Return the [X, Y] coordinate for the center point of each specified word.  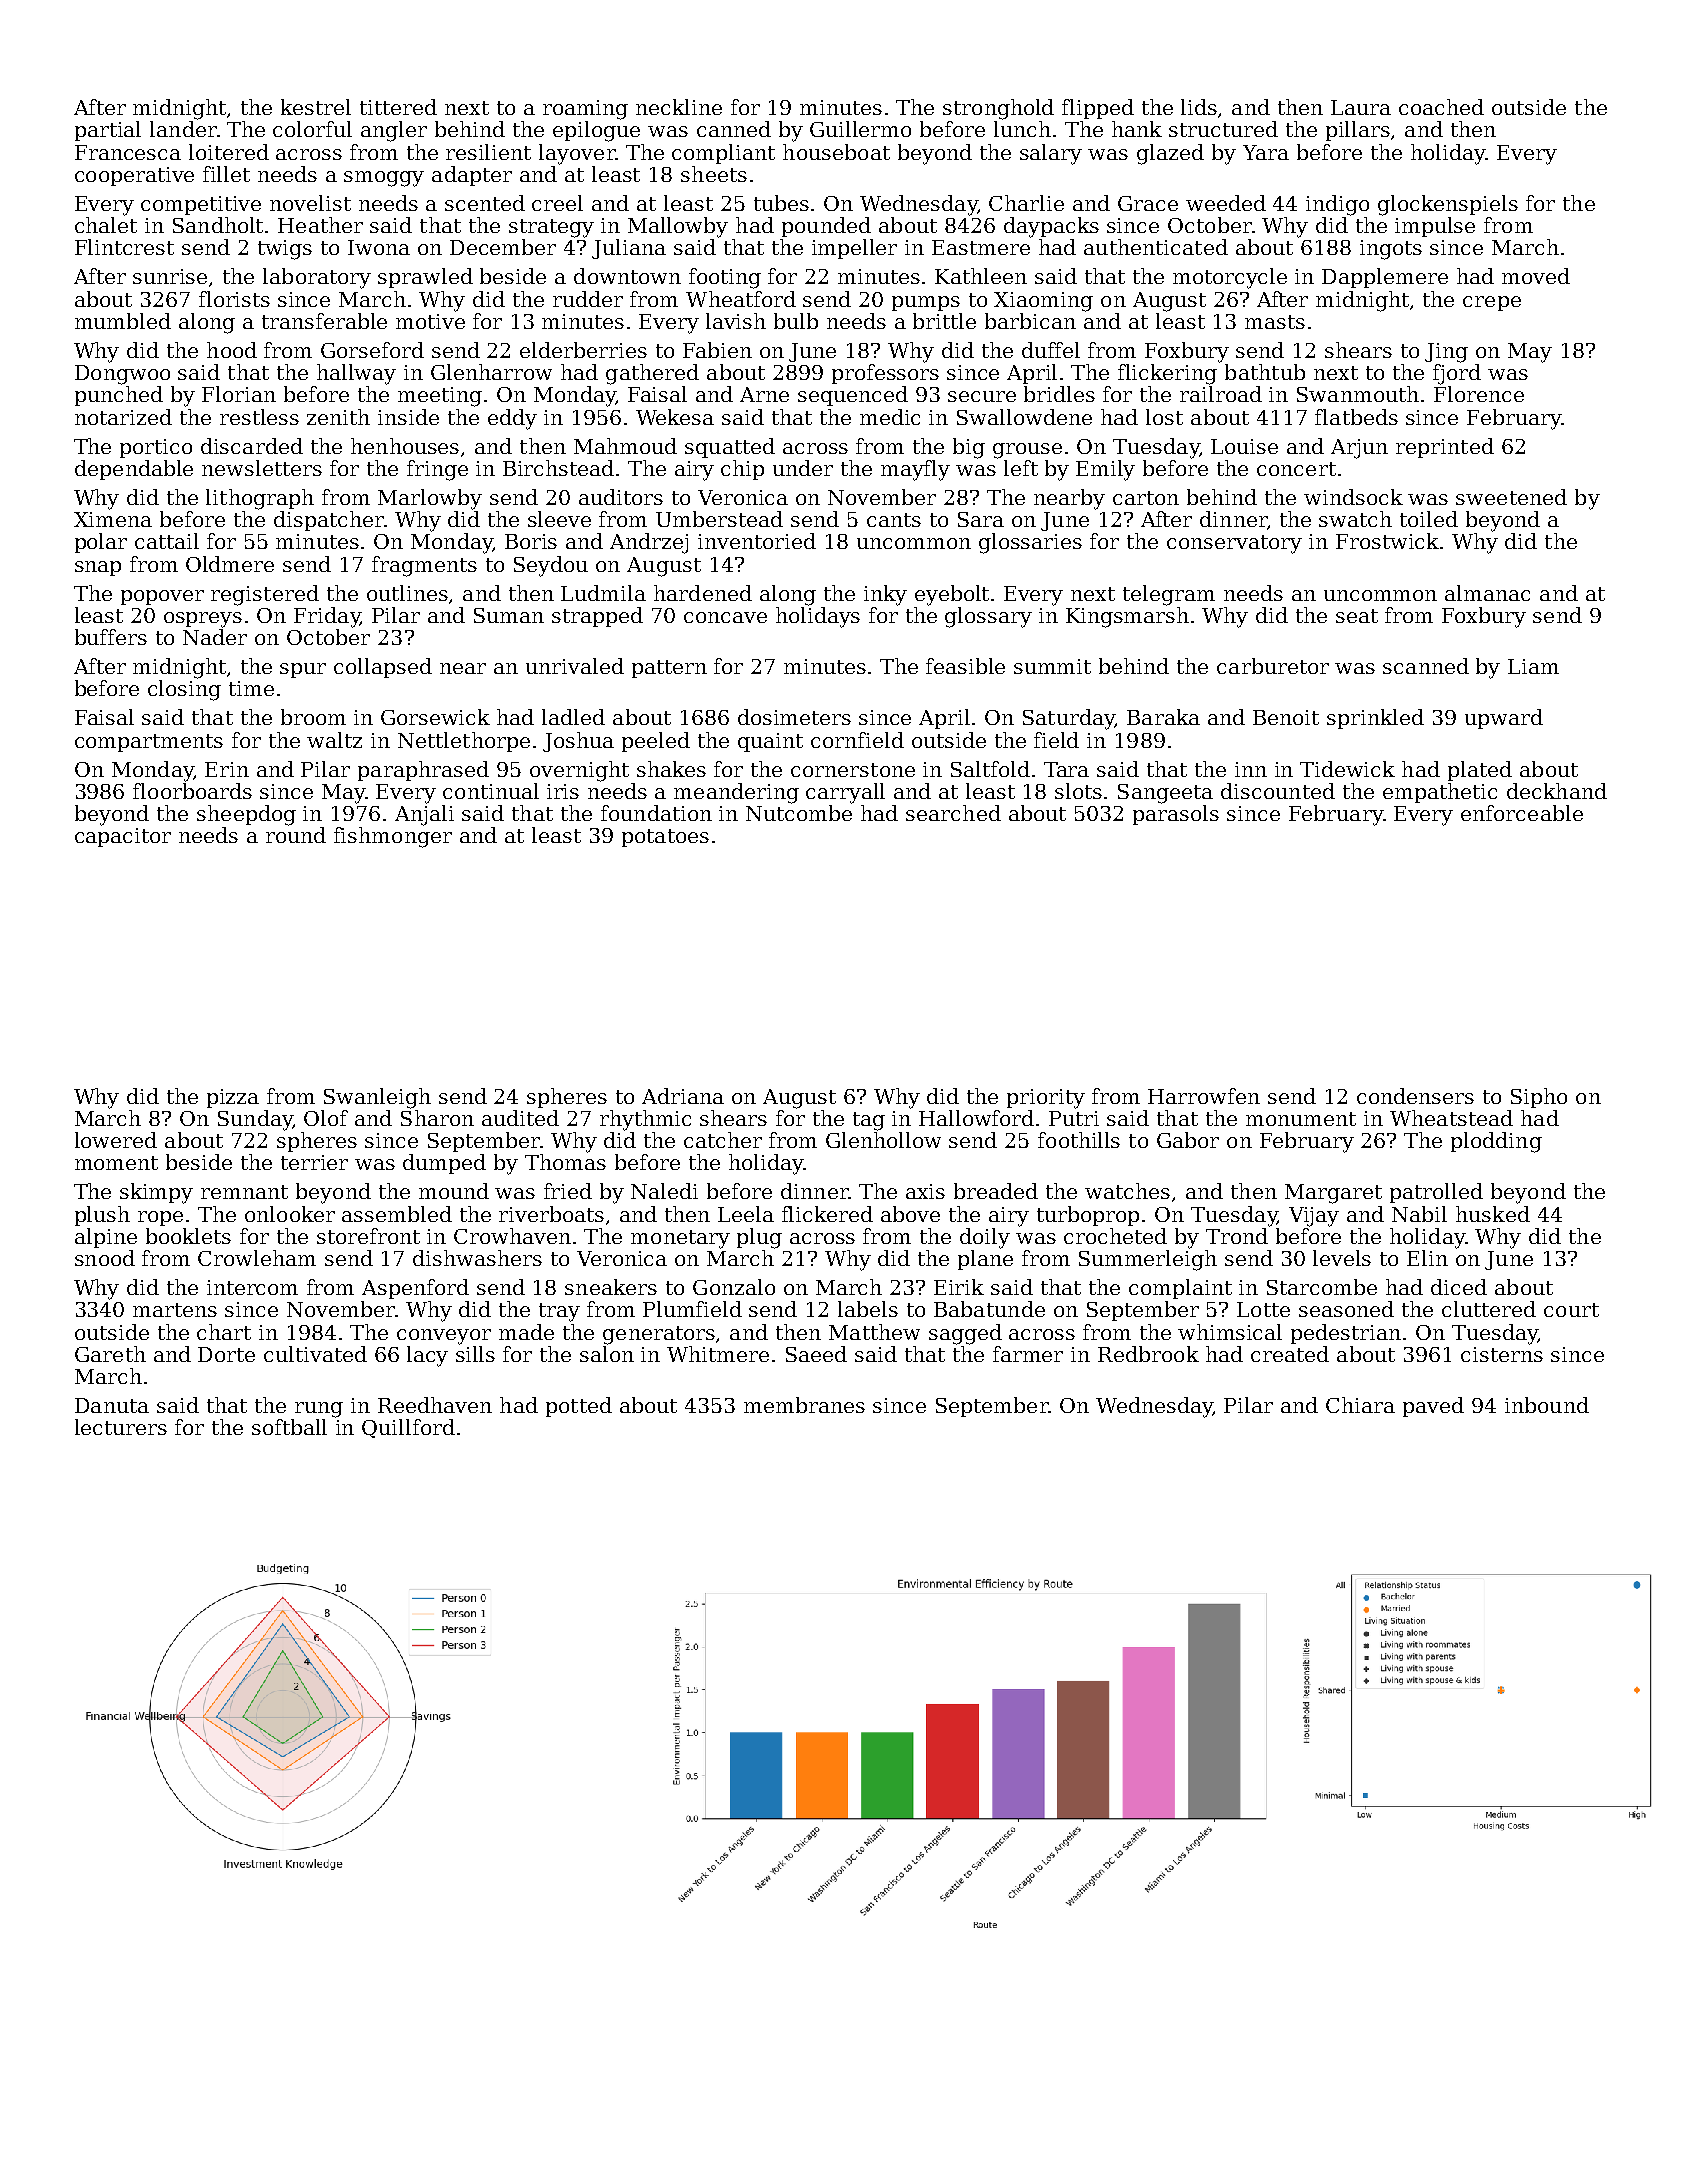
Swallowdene [1024, 417]
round [296, 835]
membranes [804, 1405]
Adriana [683, 1096]
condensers [1415, 1096]
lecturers [121, 1427]
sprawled [425, 278]
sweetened [1511, 497]
